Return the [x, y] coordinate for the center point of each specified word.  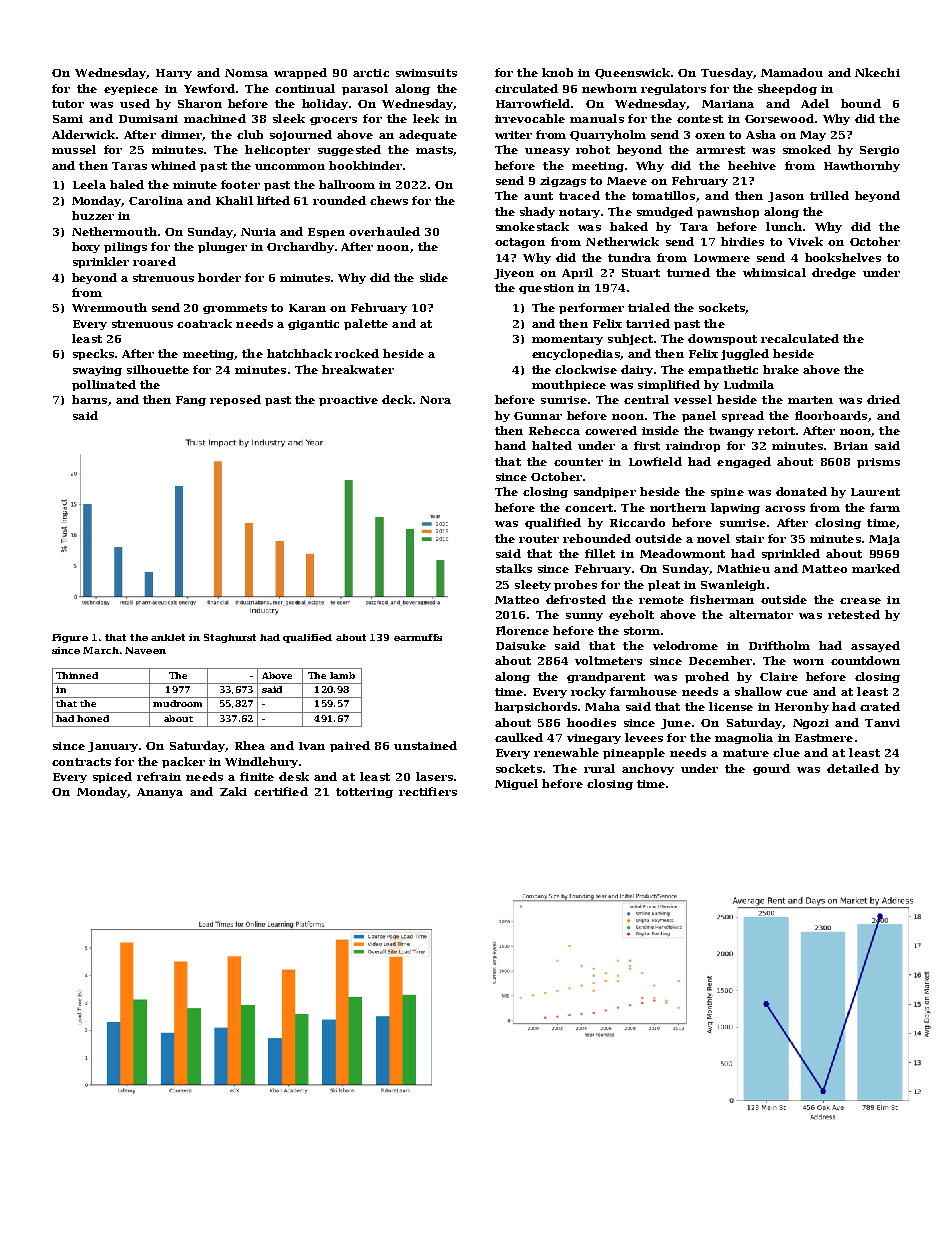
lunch [784, 226]
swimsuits [426, 73]
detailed [853, 768]
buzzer [93, 215]
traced [579, 195]
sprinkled [791, 554]
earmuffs [418, 637]
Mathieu [743, 568]
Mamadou [792, 72]
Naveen [145, 650]
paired [350, 746]
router [539, 539]
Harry [174, 74]
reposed [235, 400]
